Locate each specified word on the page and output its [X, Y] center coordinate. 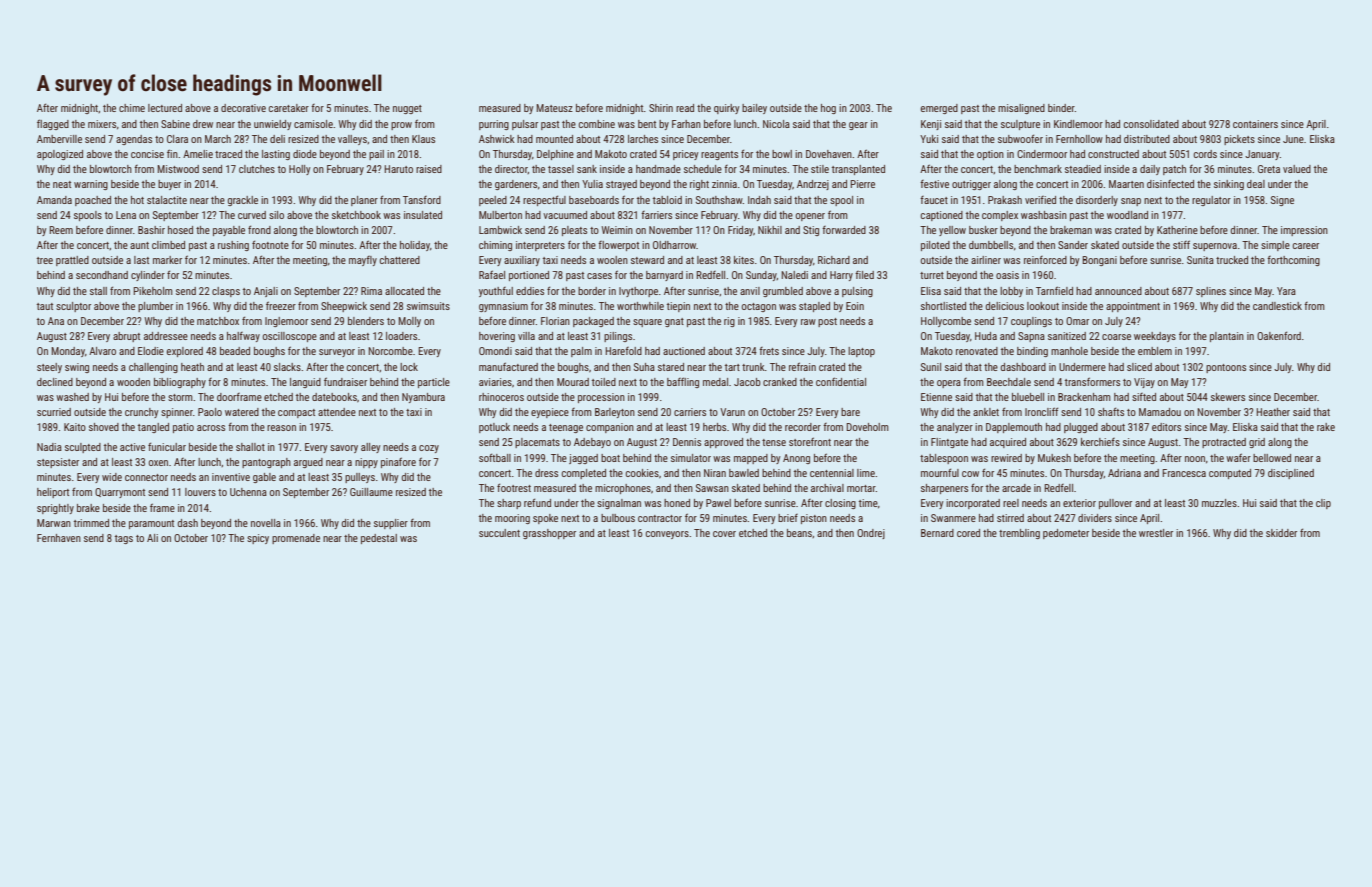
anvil [750, 291]
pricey [686, 155]
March [218, 139]
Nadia [49, 447]
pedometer [1066, 534]
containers [1255, 124]
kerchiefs [1100, 442]
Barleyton [615, 413]
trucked [1232, 260]
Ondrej [871, 534]
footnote [270, 244]
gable [264, 478]
